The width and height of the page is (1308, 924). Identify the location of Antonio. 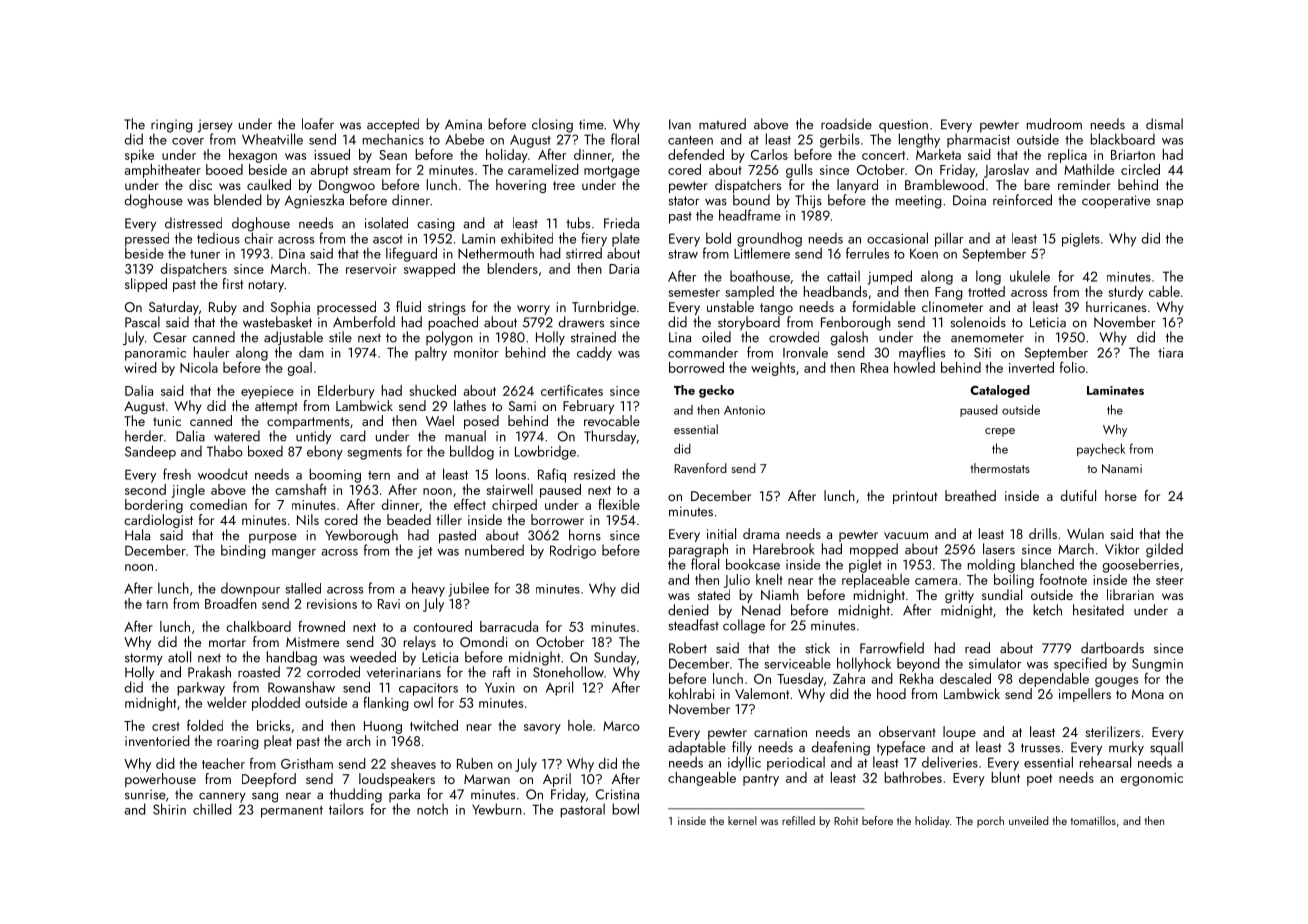
(744, 410).
